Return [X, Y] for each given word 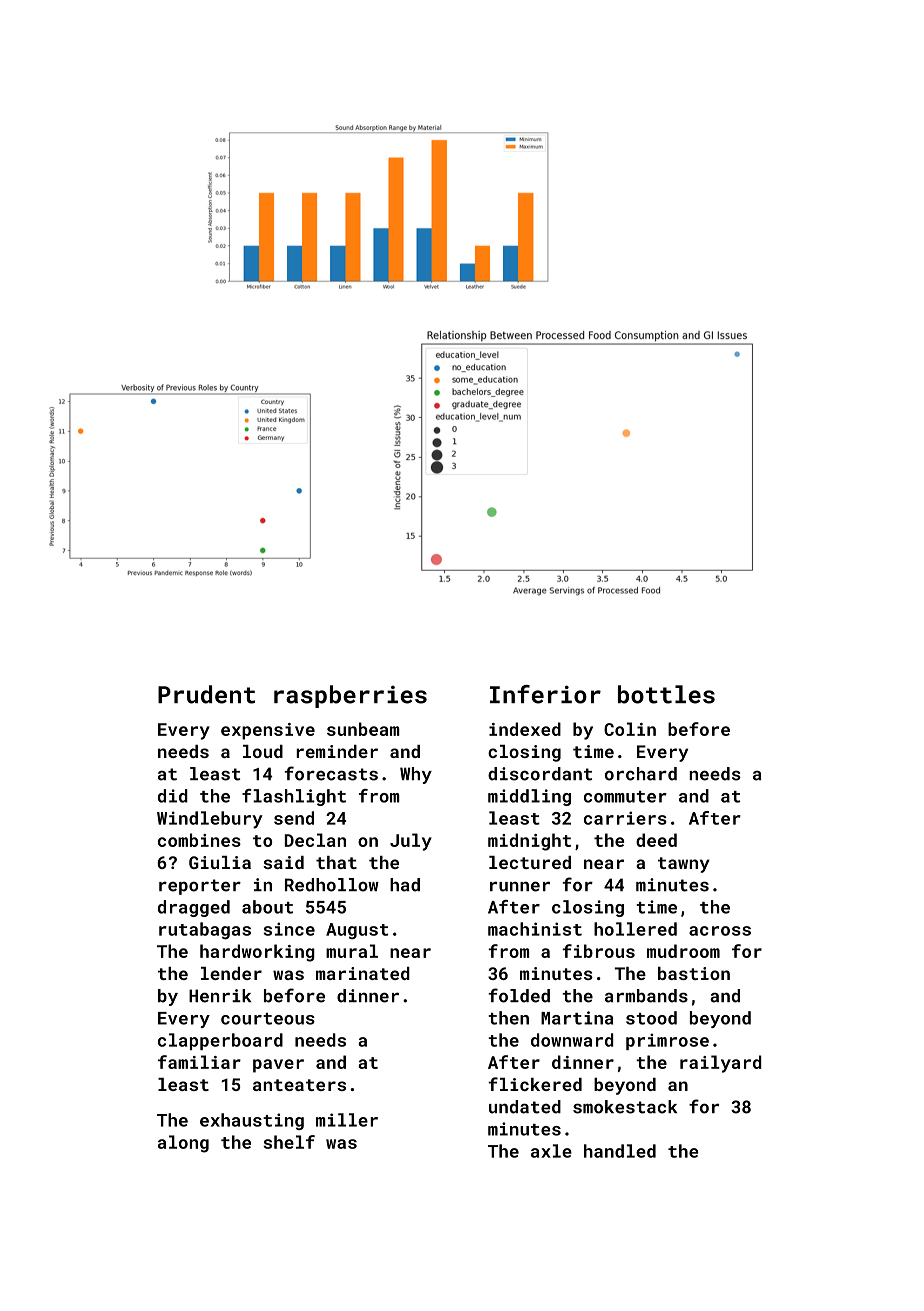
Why [416, 775]
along [183, 1144]
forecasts [331, 773]
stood [651, 1018]
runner [520, 886]
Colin [630, 729]
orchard [641, 774]
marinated [363, 973]
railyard [720, 1064]
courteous [268, 1019]
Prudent [206, 694]
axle [551, 1151]
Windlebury [210, 820]
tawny [684, 865]
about [267, 907]
